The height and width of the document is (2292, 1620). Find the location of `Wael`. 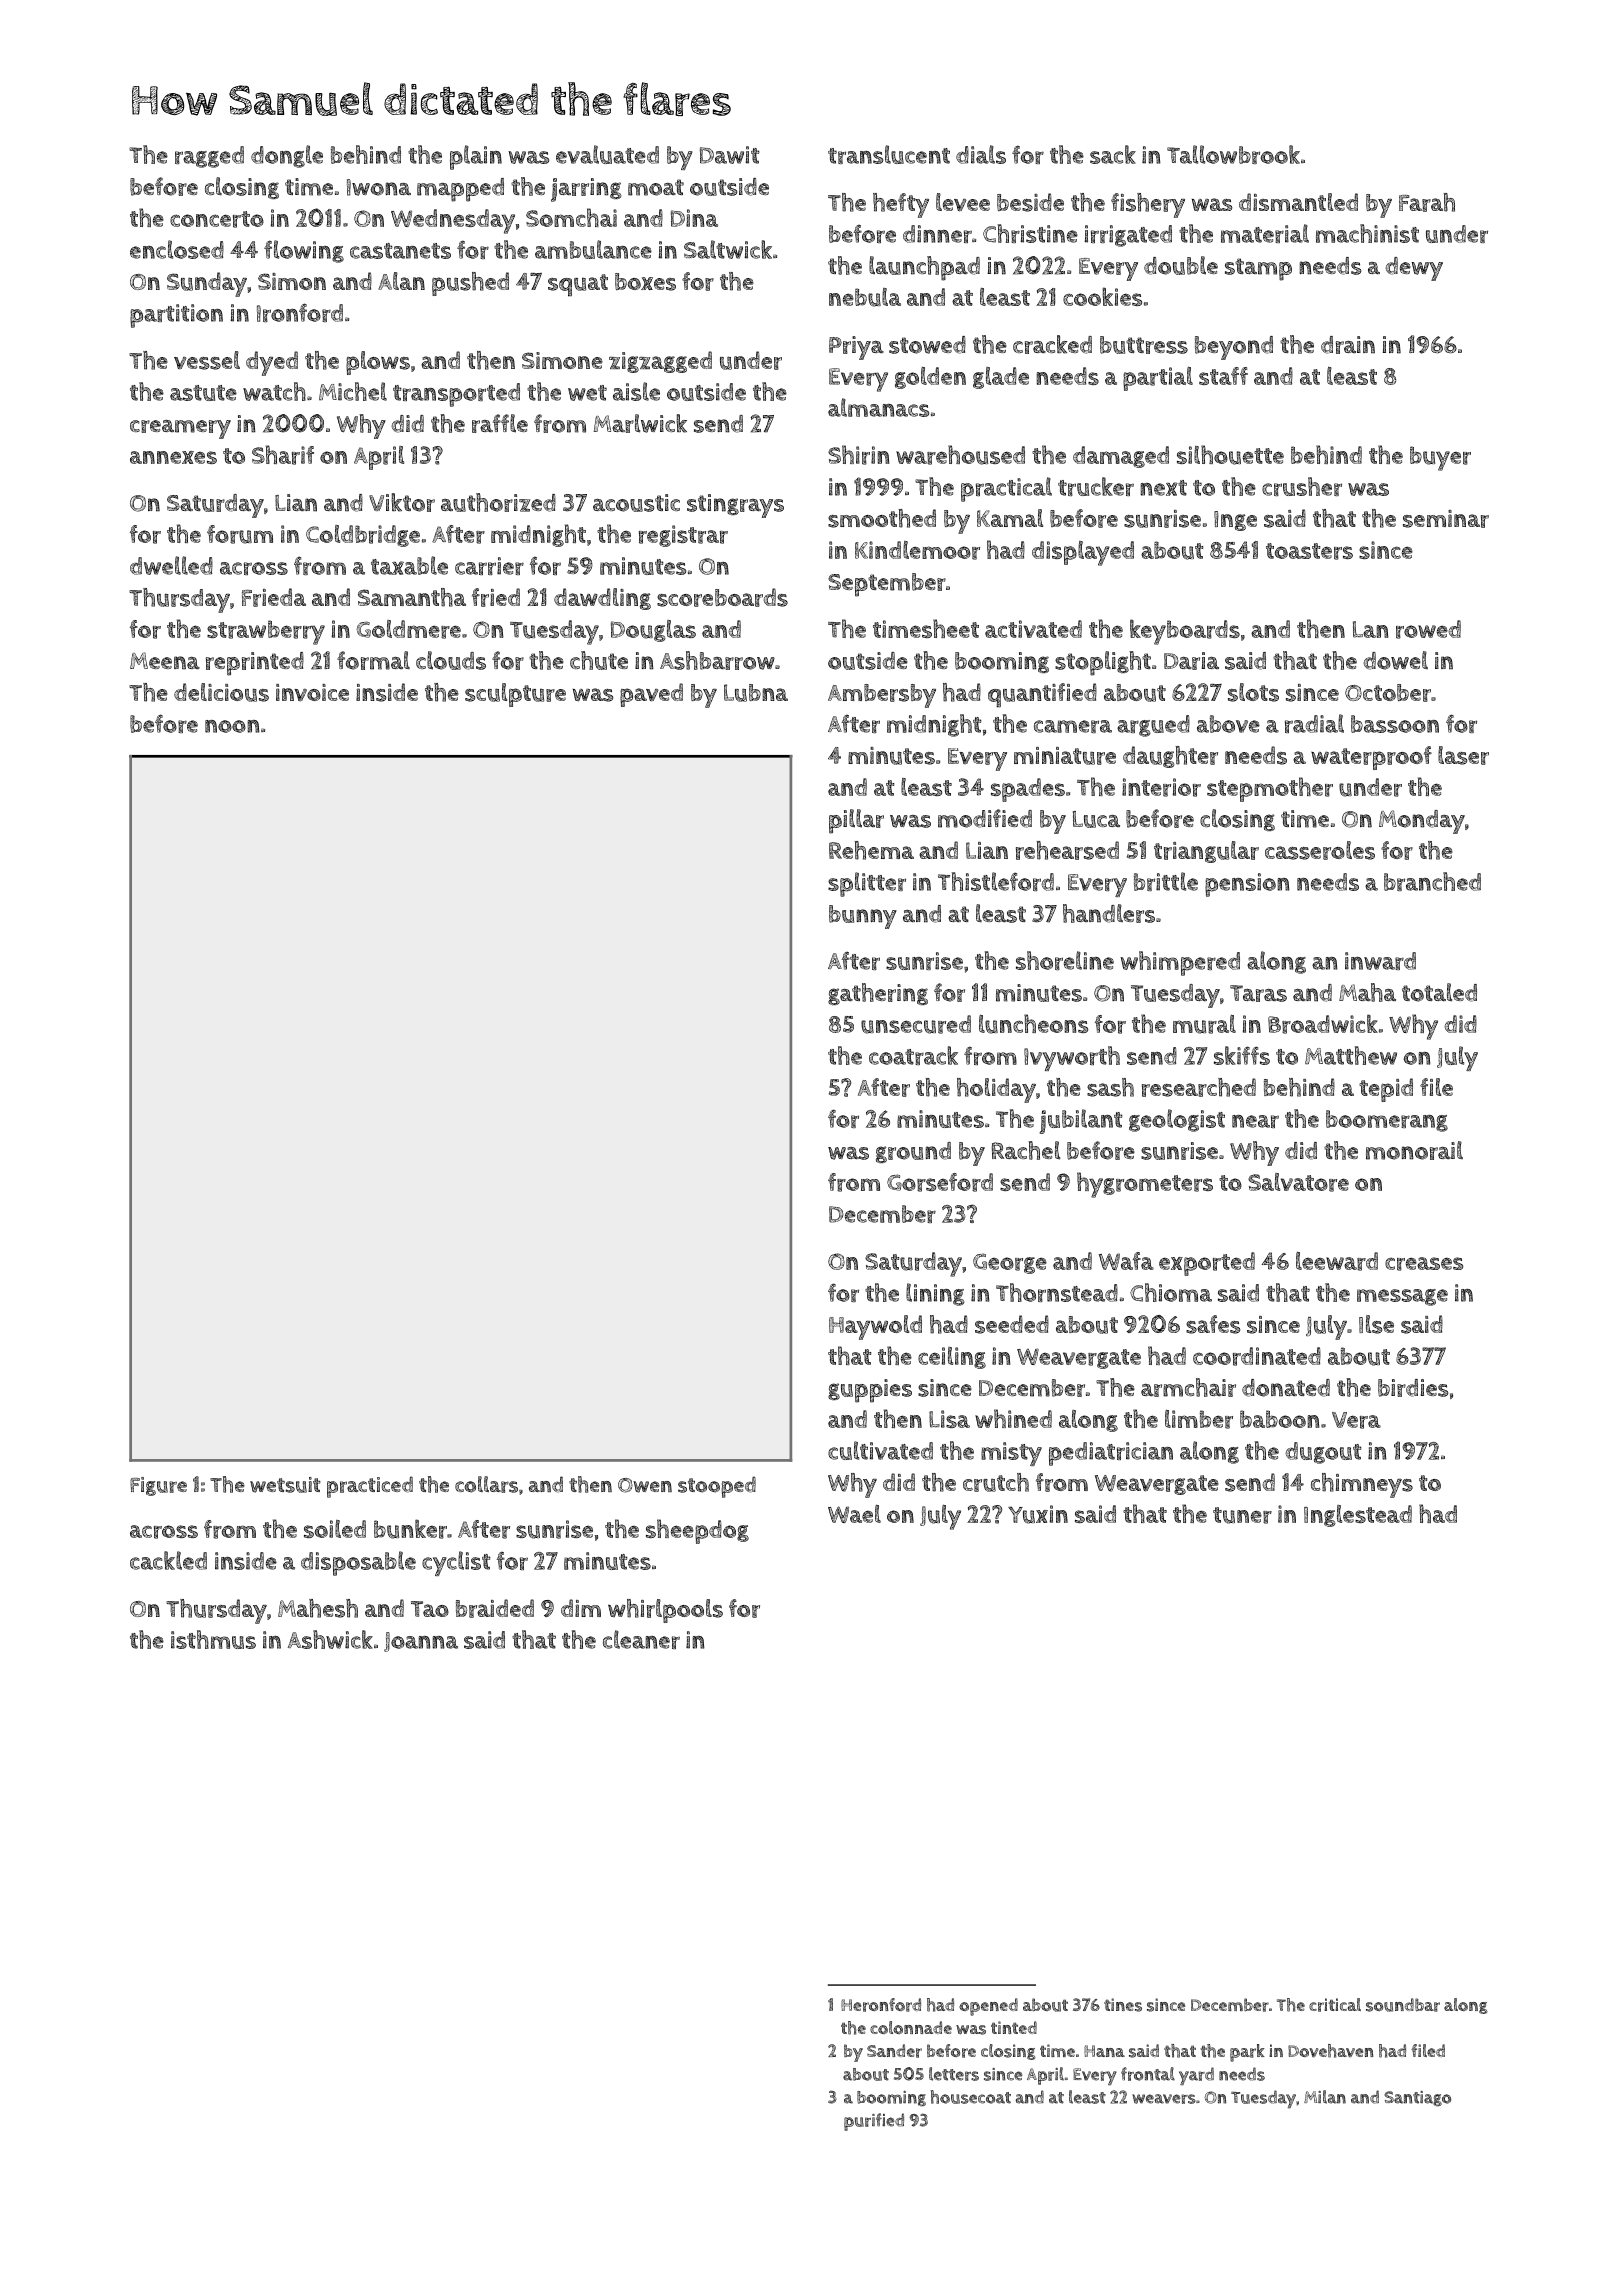

Wael is located at coordinates (854, 1514).
